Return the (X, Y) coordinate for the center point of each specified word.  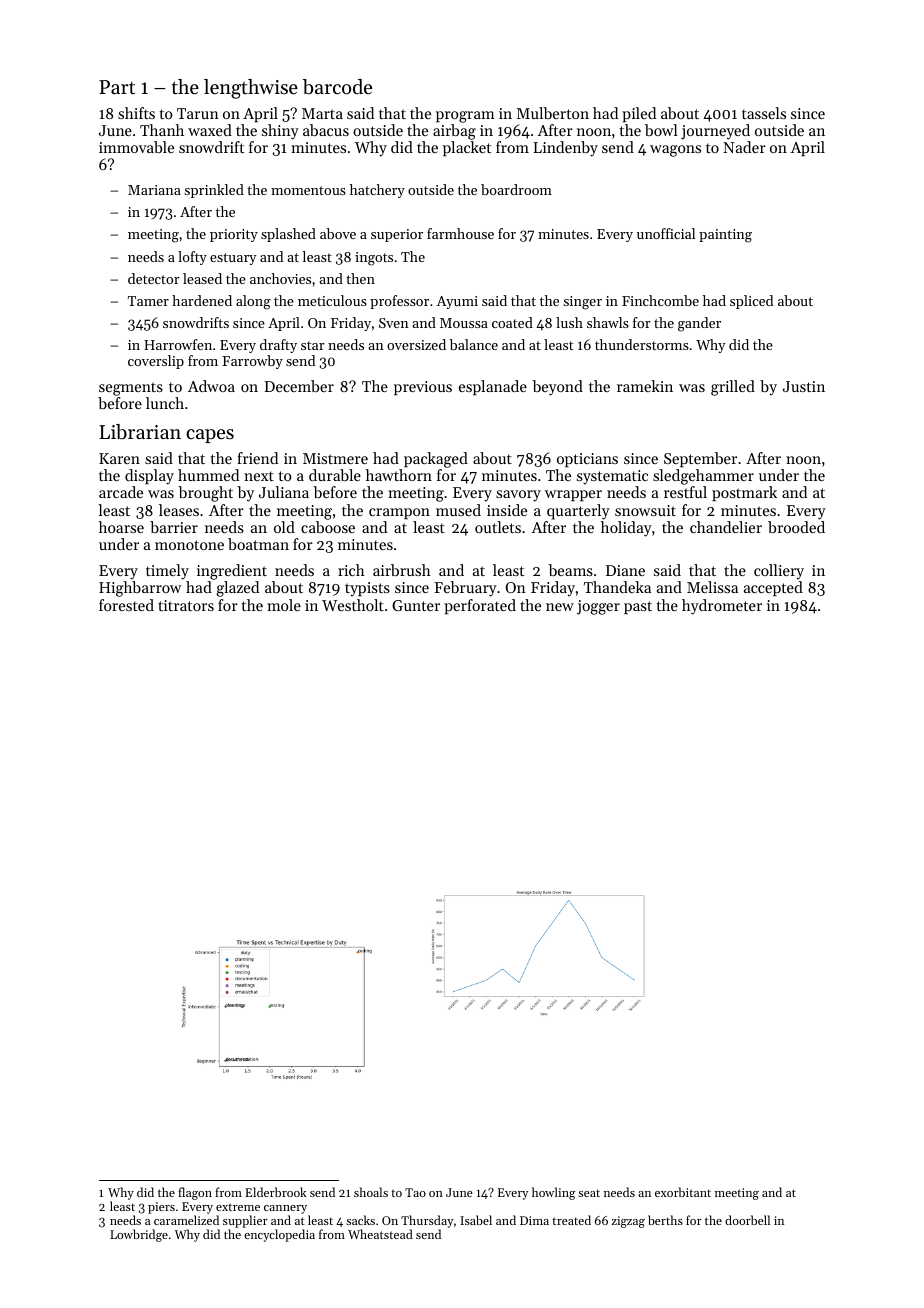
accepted (773, 588)
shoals (371, 1192)
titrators (186, 605)
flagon (195, 1193)
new (560, 607)
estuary (233, 259)
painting (725, 236)
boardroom (516, 189)
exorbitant (683, 1192)
